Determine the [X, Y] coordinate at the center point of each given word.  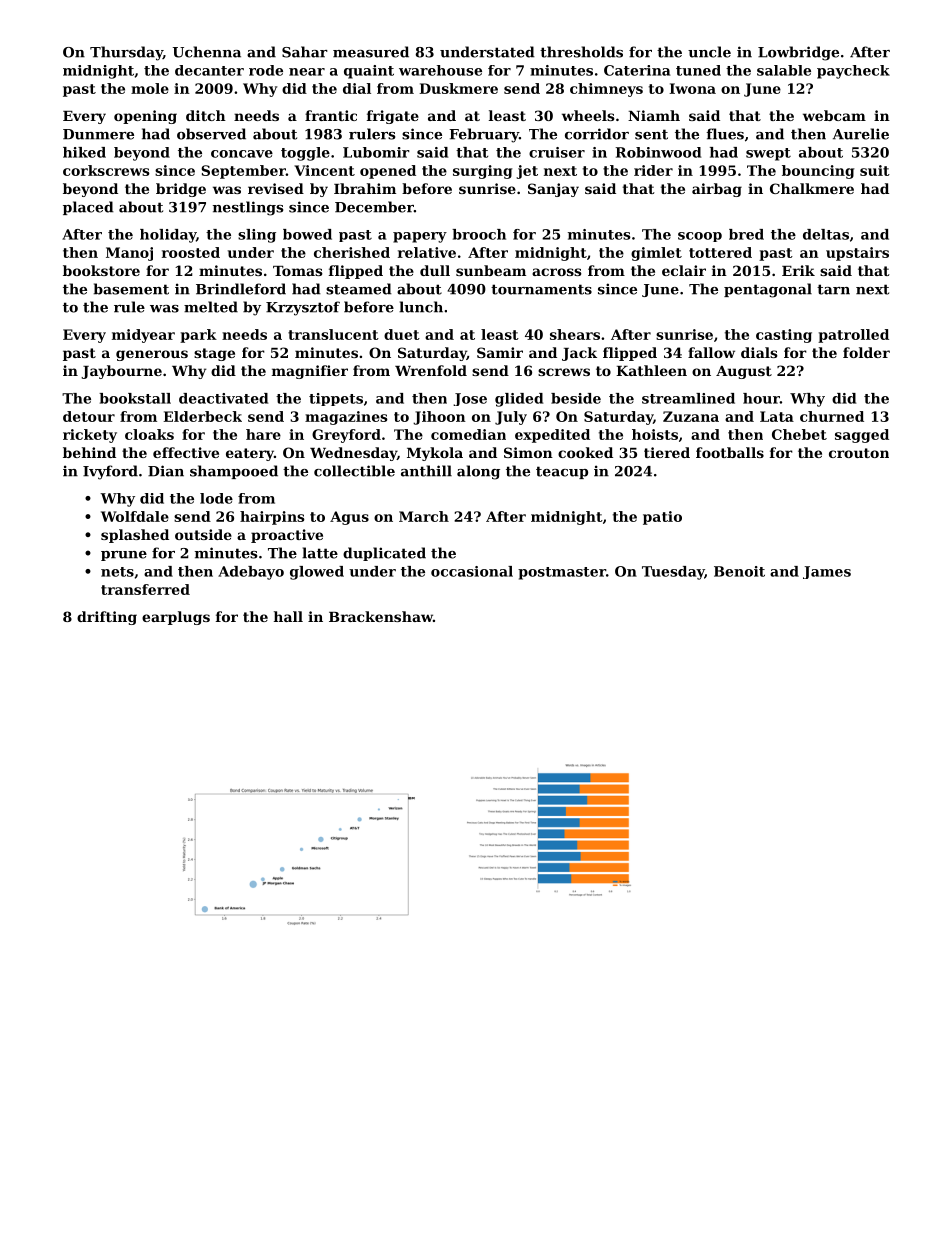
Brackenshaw [381, 616]
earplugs [176, 618]
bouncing [818, 172]
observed [211, 134]
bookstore [101, 270]
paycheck [853, 72]
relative [427, 252]
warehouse [440, 70]
